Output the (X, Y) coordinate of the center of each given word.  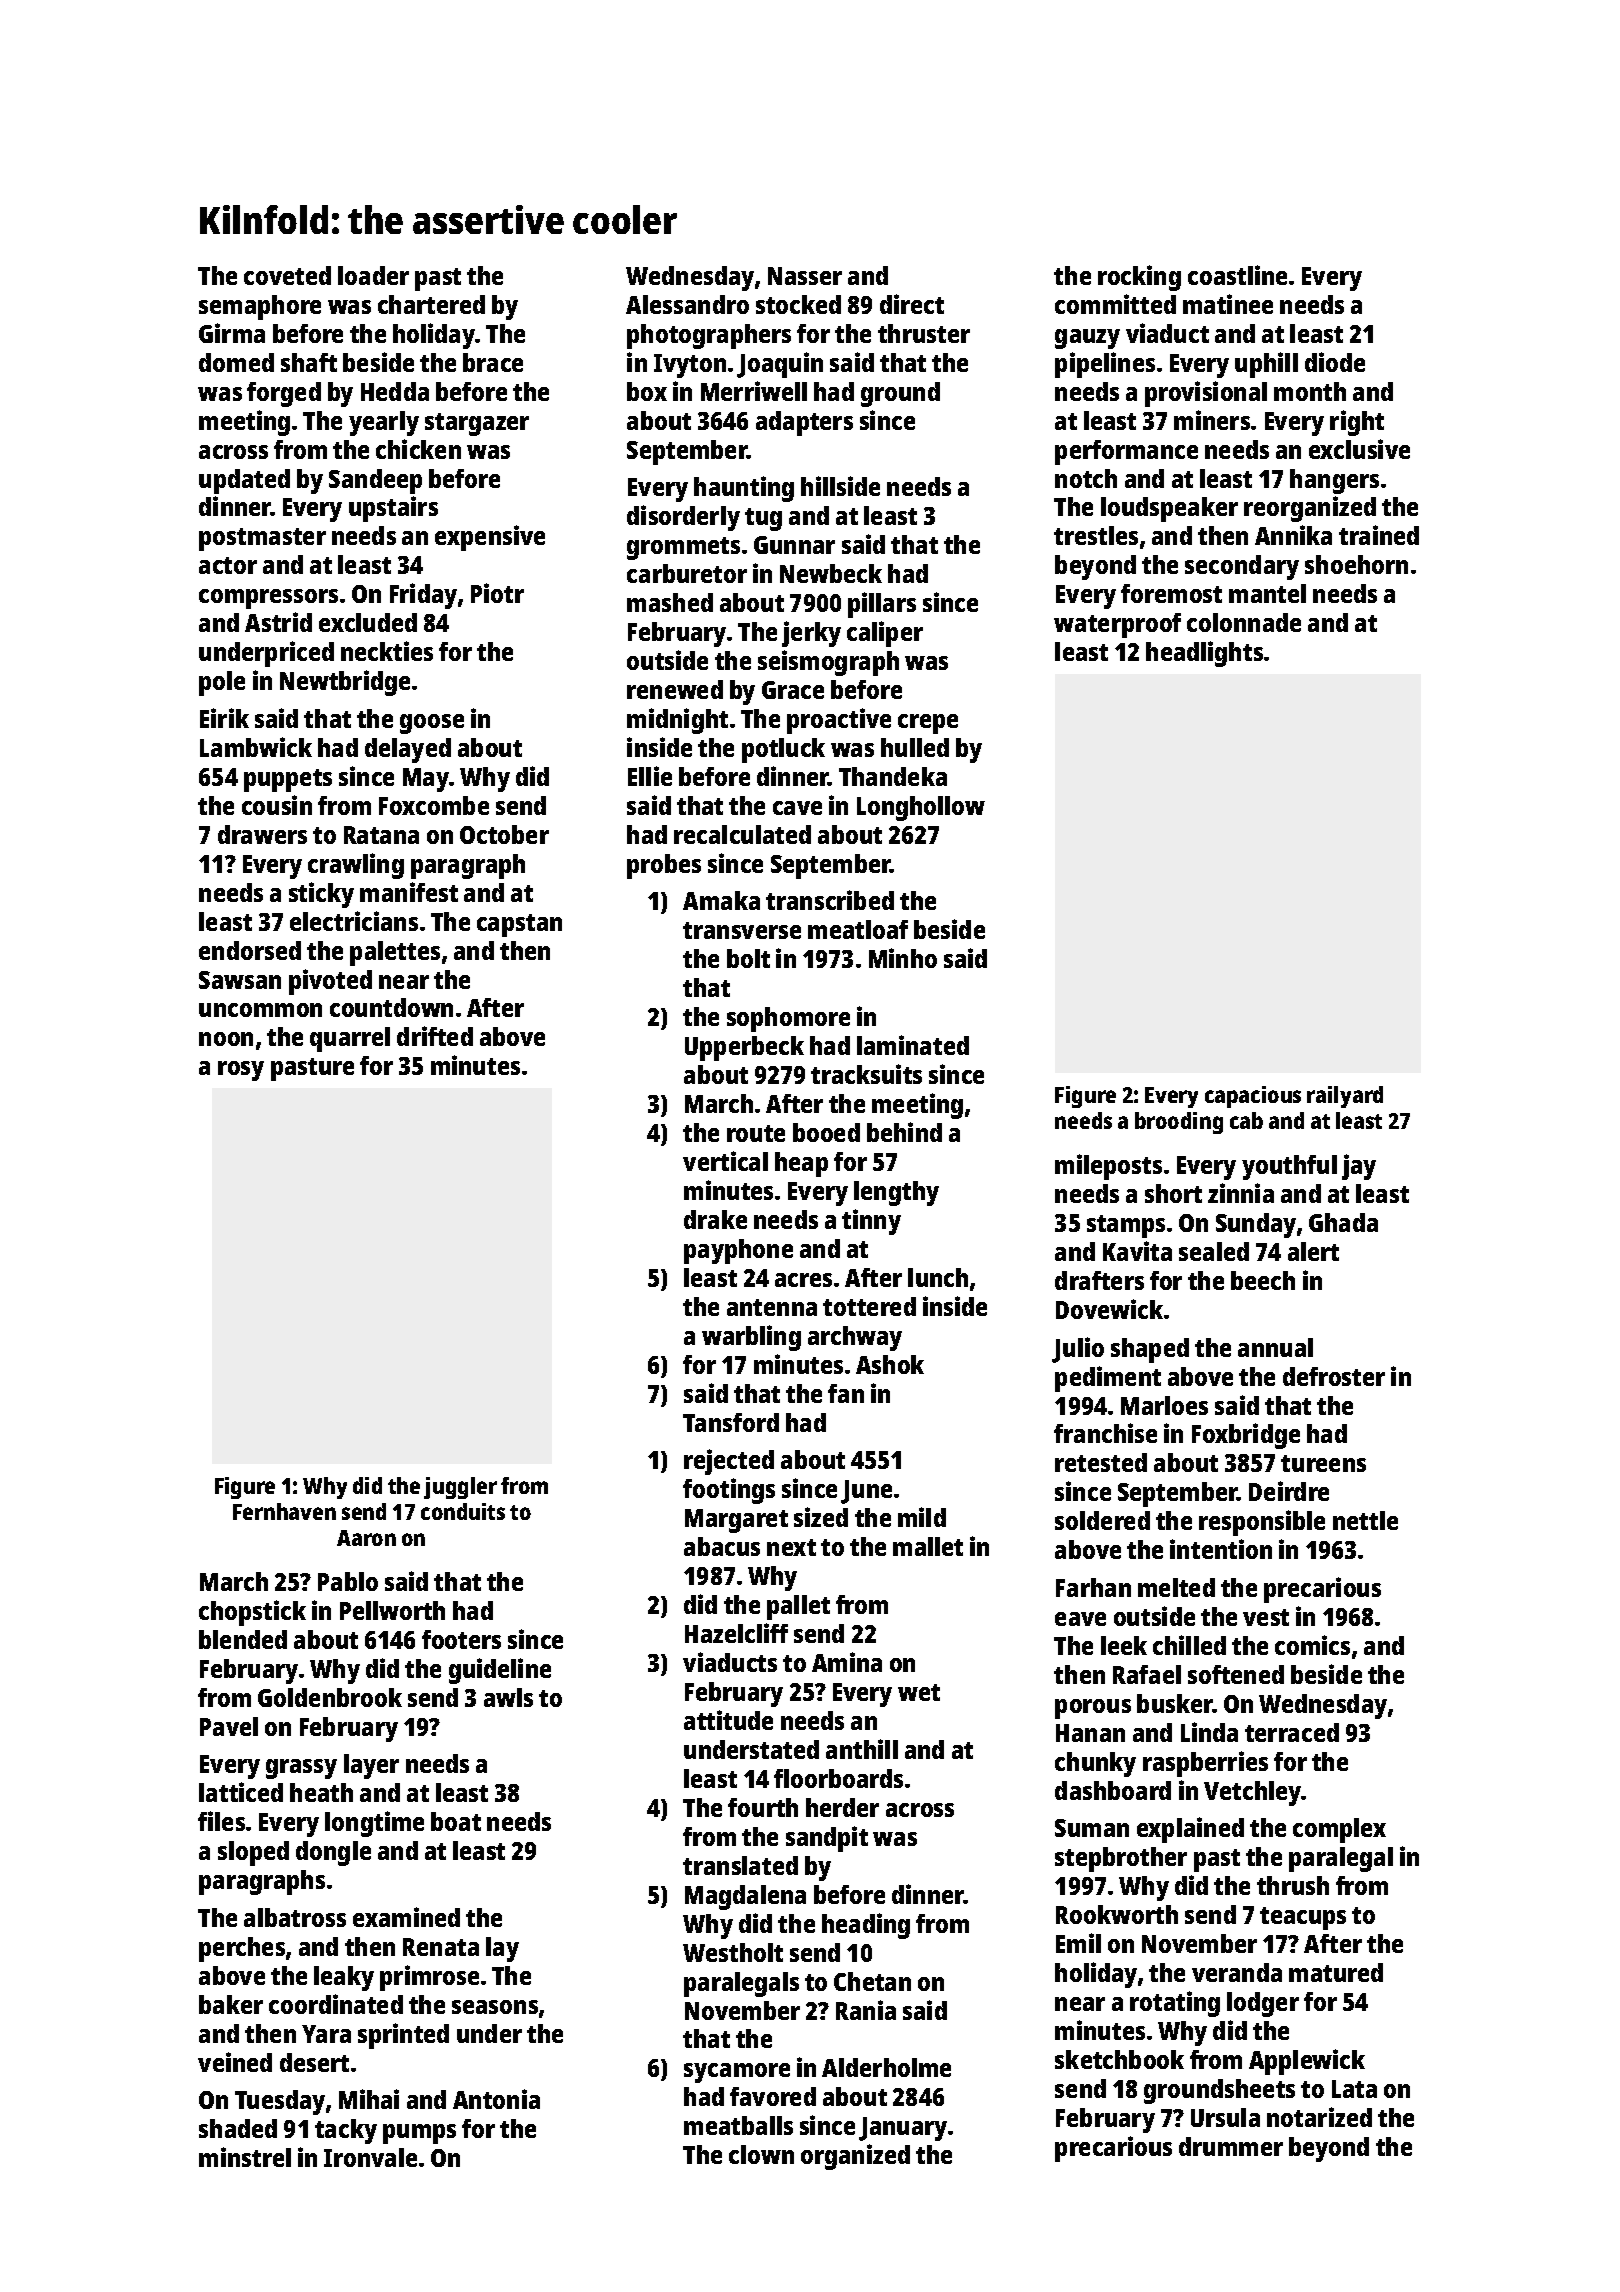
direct (912, 304)
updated (244, 481)
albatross (295, 1917)
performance (1126, 452)
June (866, 1492)
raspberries (1205, 1764)
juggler (460, 1488)
